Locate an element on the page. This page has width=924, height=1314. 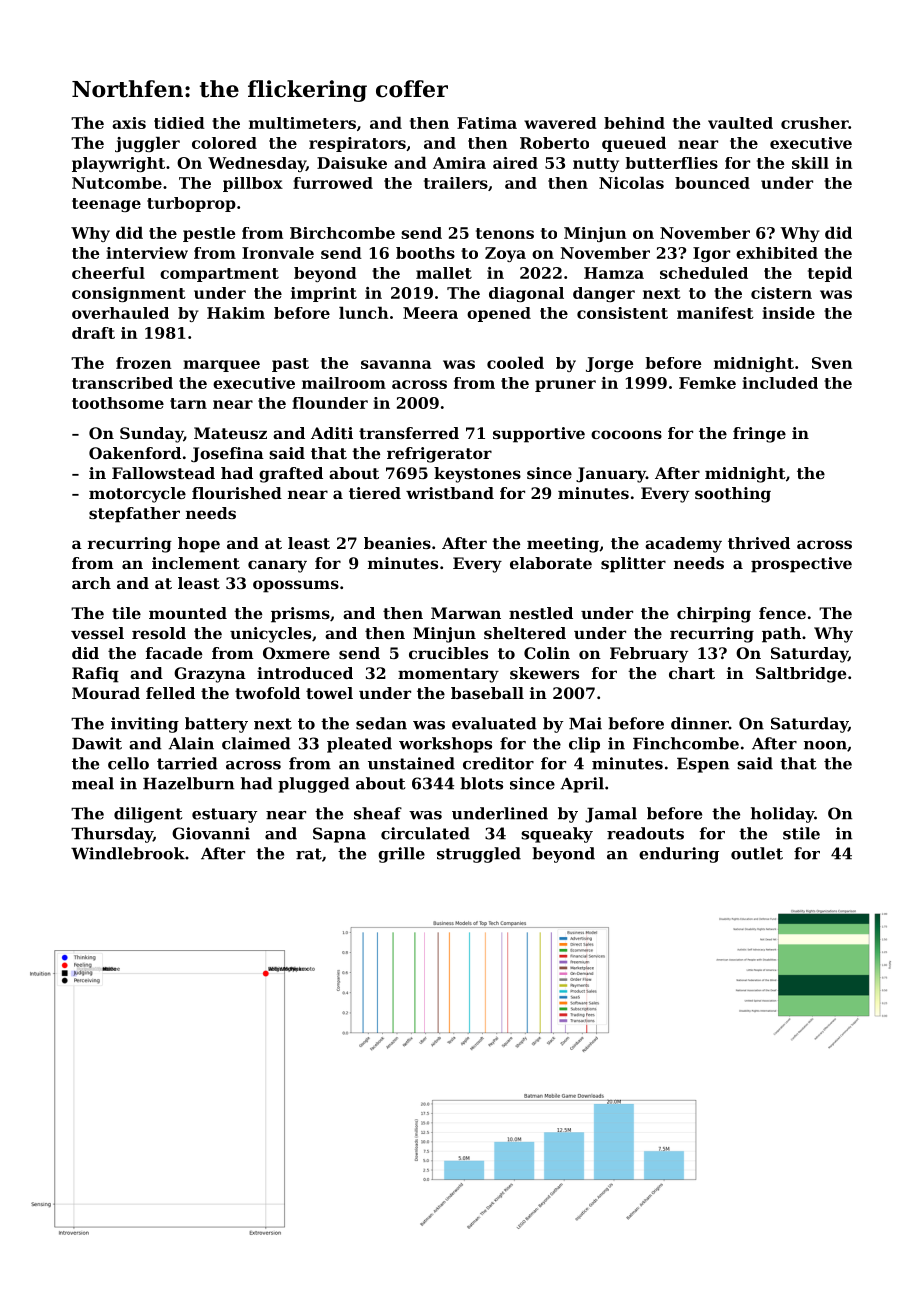
toothsome is located at coordinates (118, 403).
